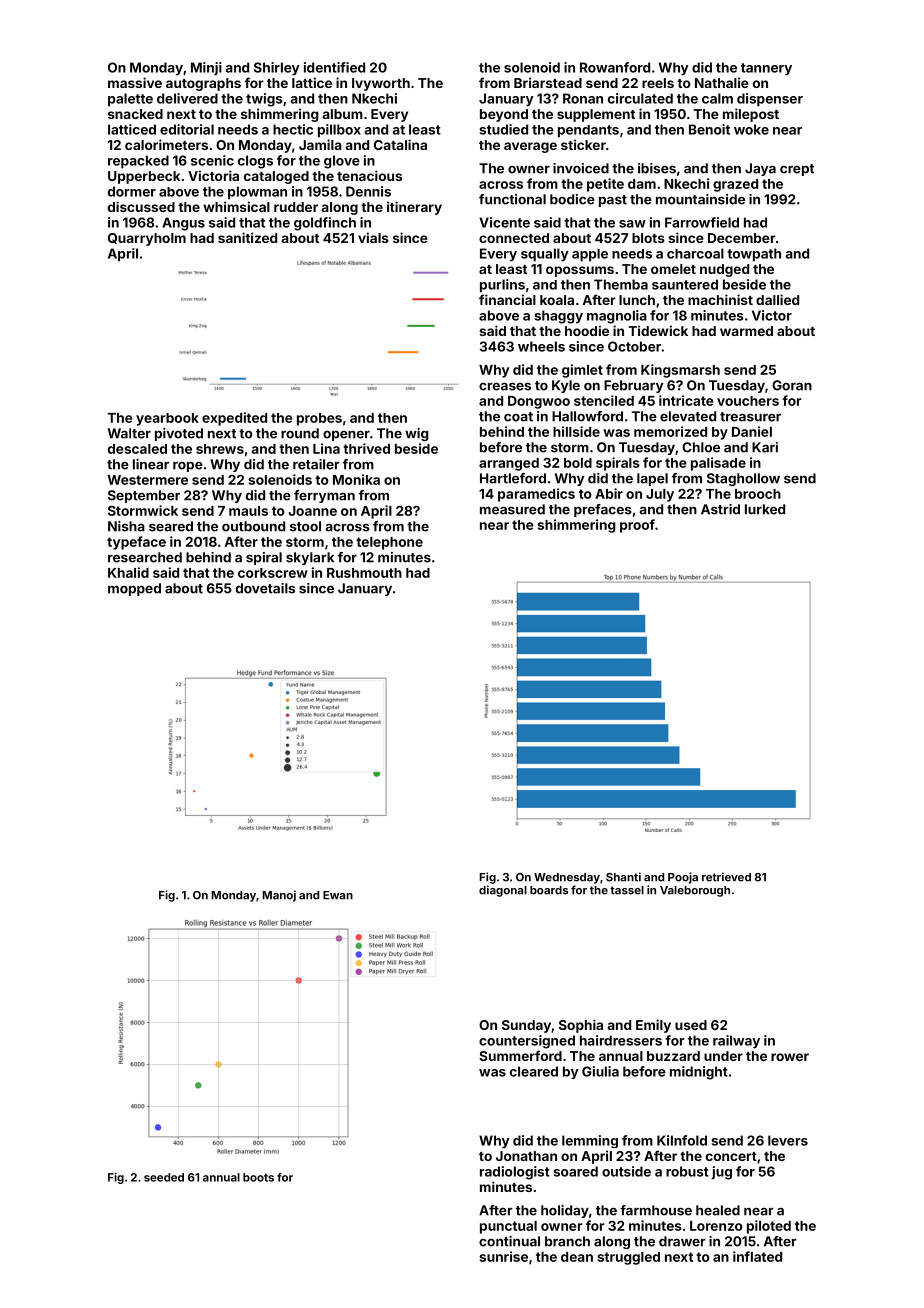 This page has width=924, height=1308. Describe the element at coordinates (652, 479) in the page. I see `lapel` at that location.
